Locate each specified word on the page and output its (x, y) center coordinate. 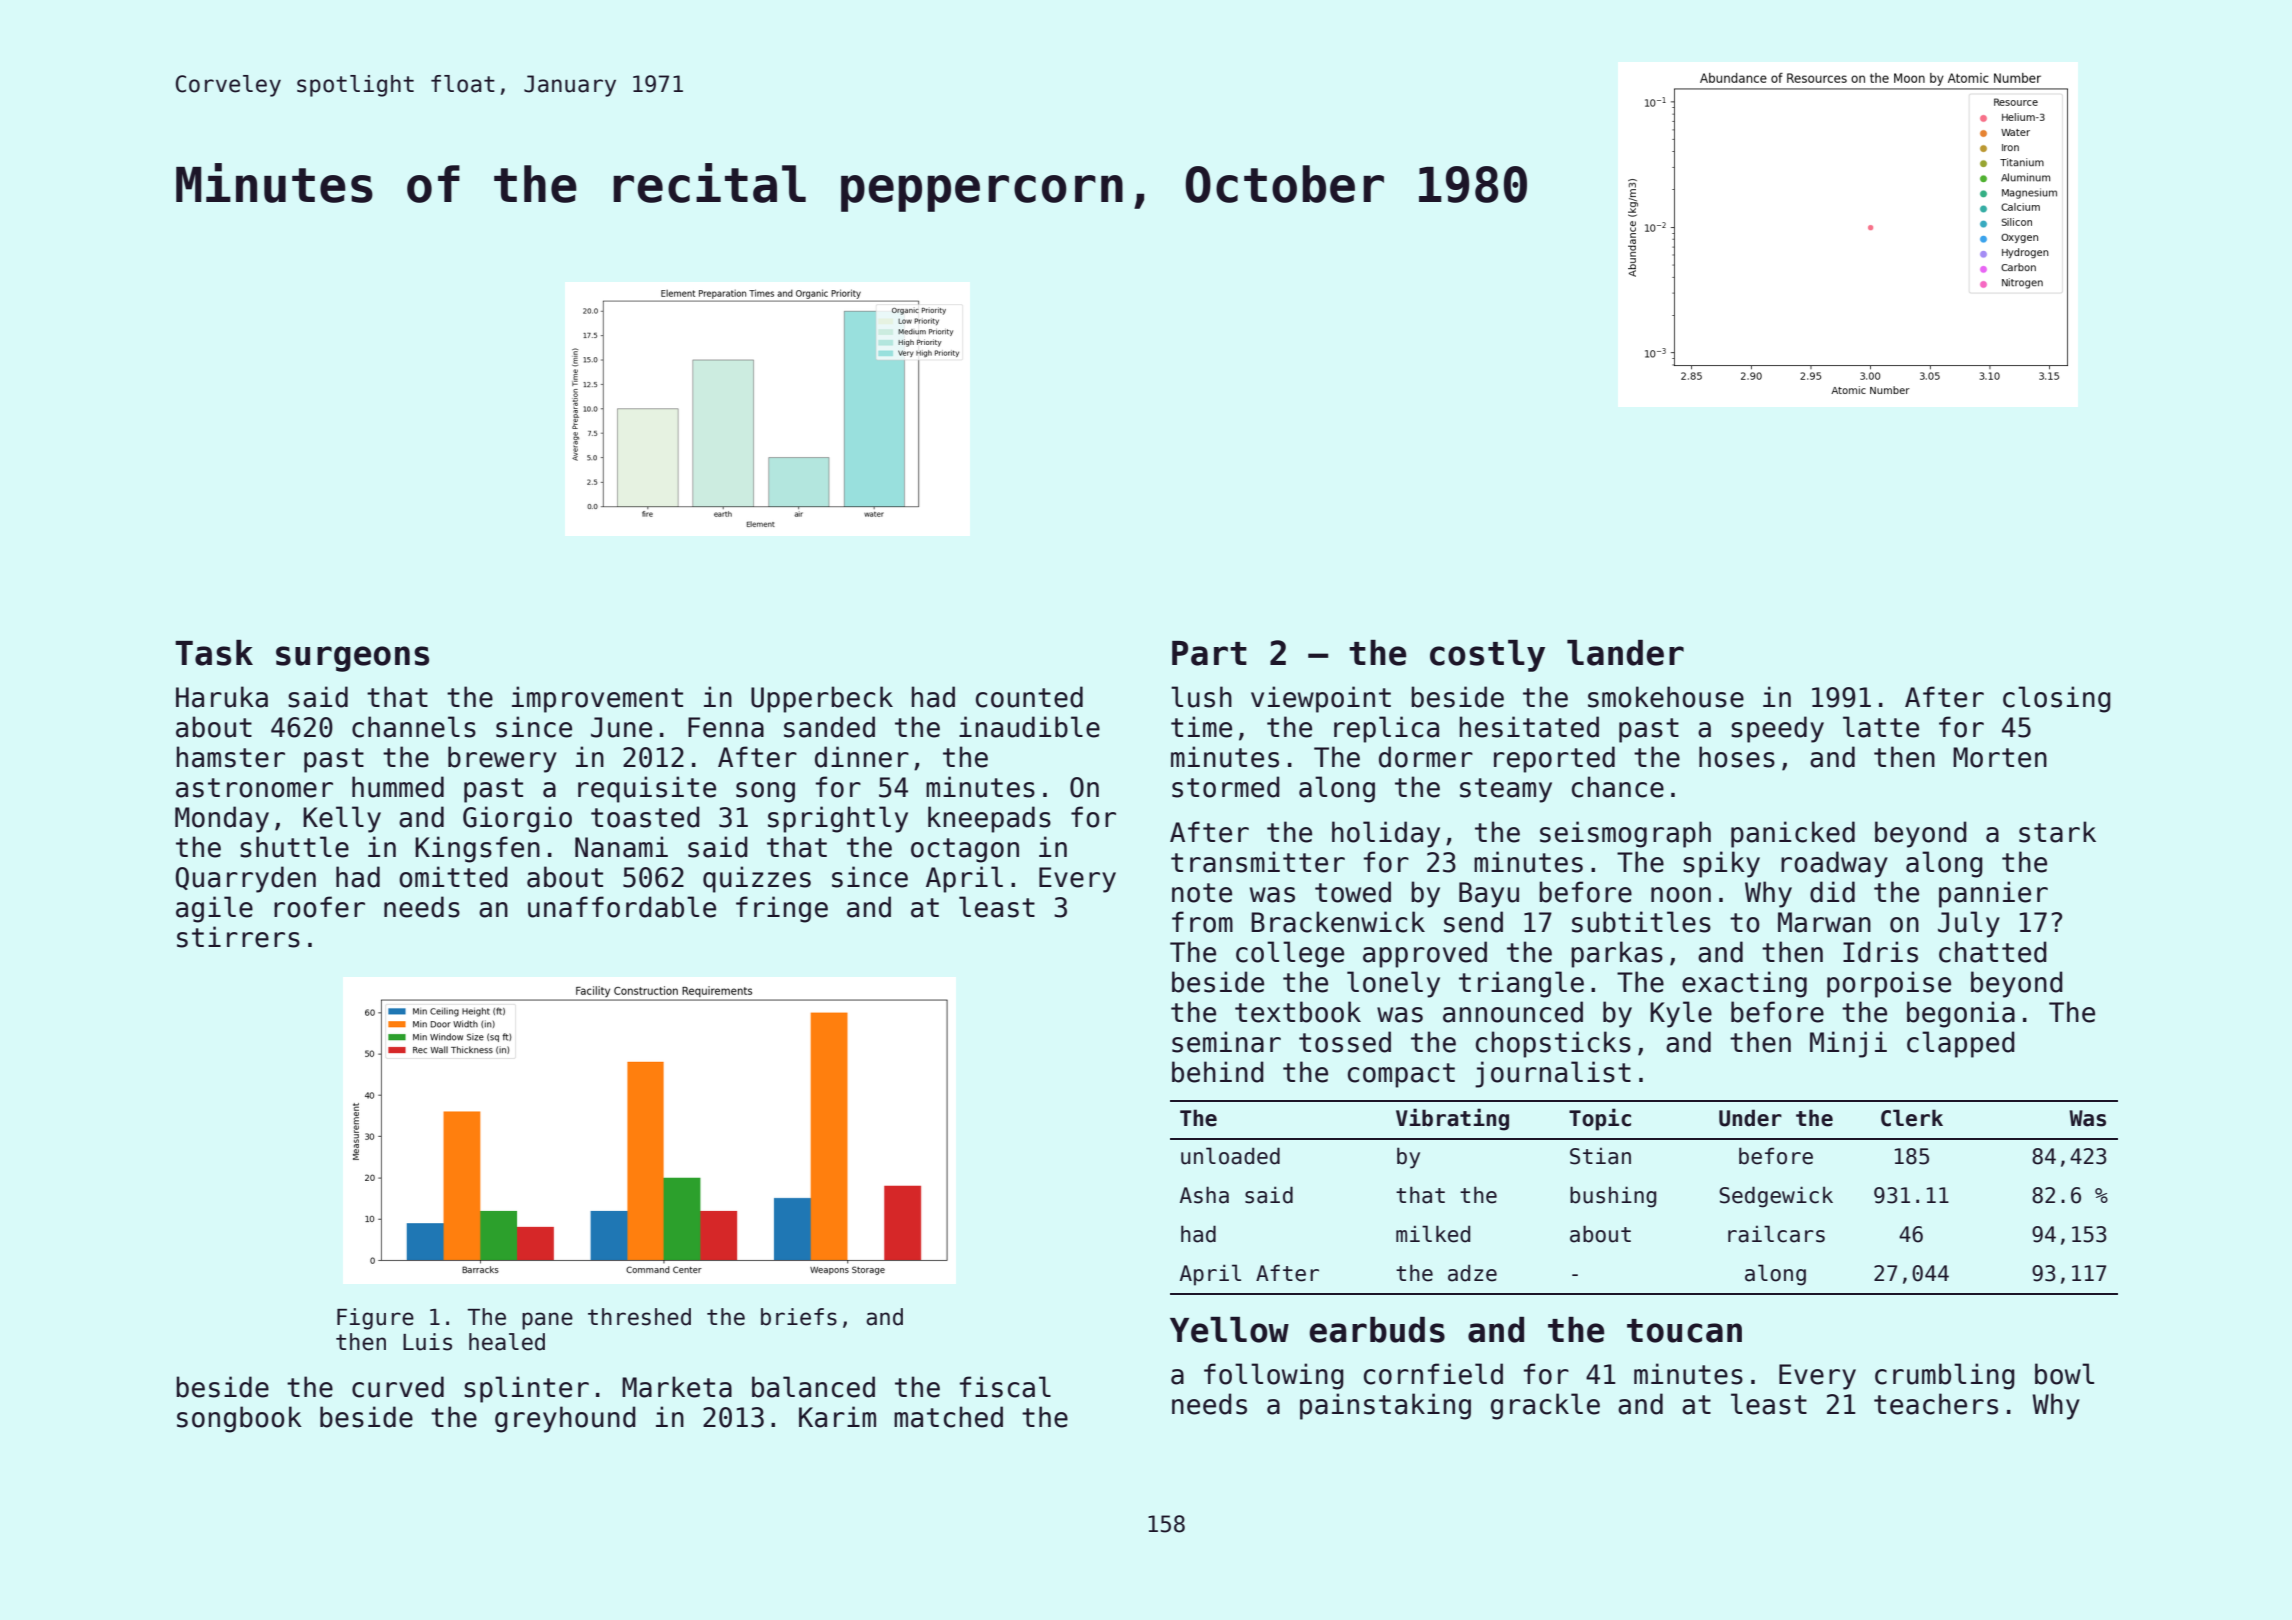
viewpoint (1321, 699)
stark (2057, 832)
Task (214, 653)
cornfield (1433, 1374)
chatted (1993, 952)
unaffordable (622, 907)
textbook (1298, 1012)
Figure (375, 1319)
